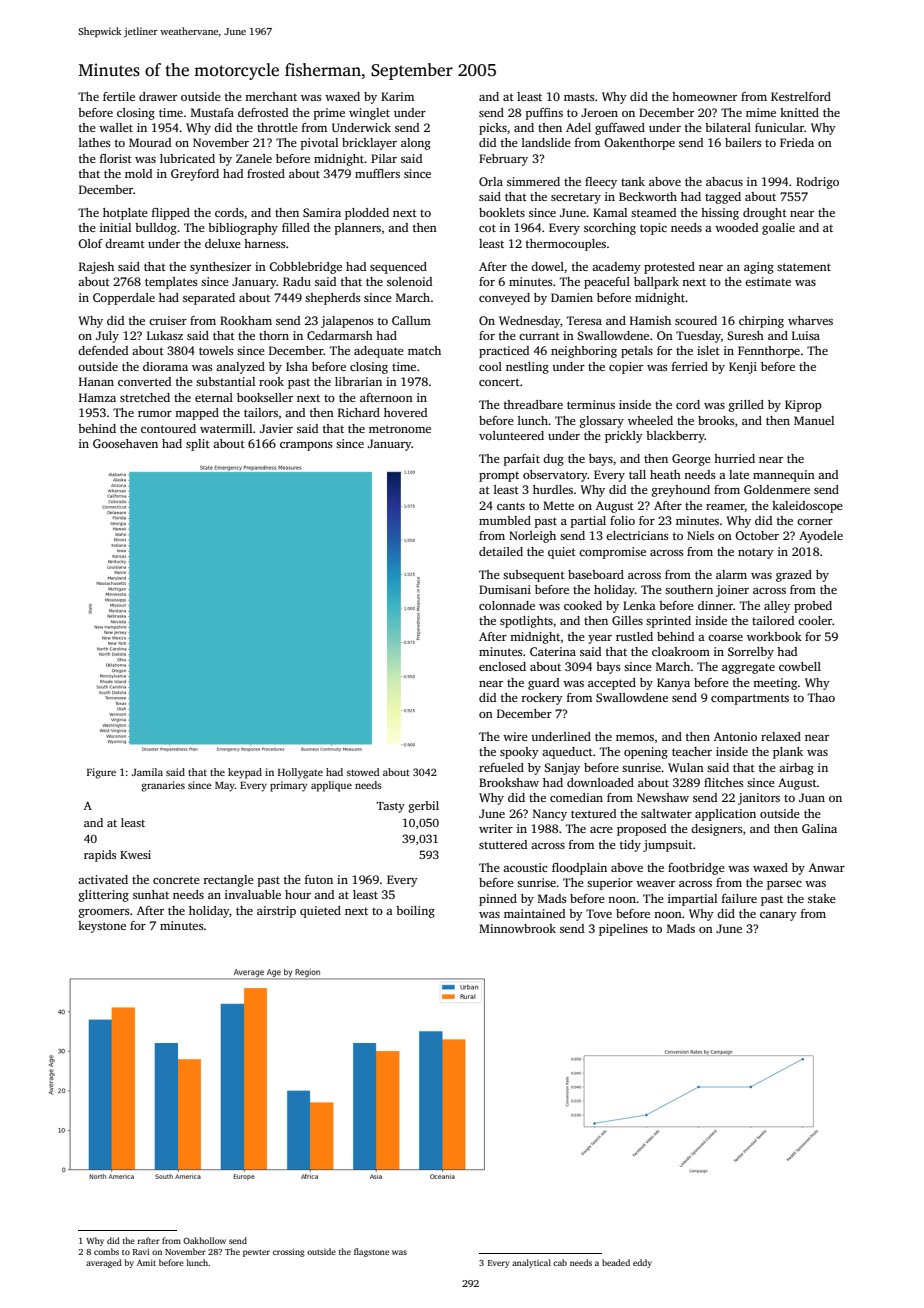 Image resolution: width=924 pixels, height=1308 pixels. Describe the element at coordinates (415, 912) in the screenshot. I see `boiling` at that location.
